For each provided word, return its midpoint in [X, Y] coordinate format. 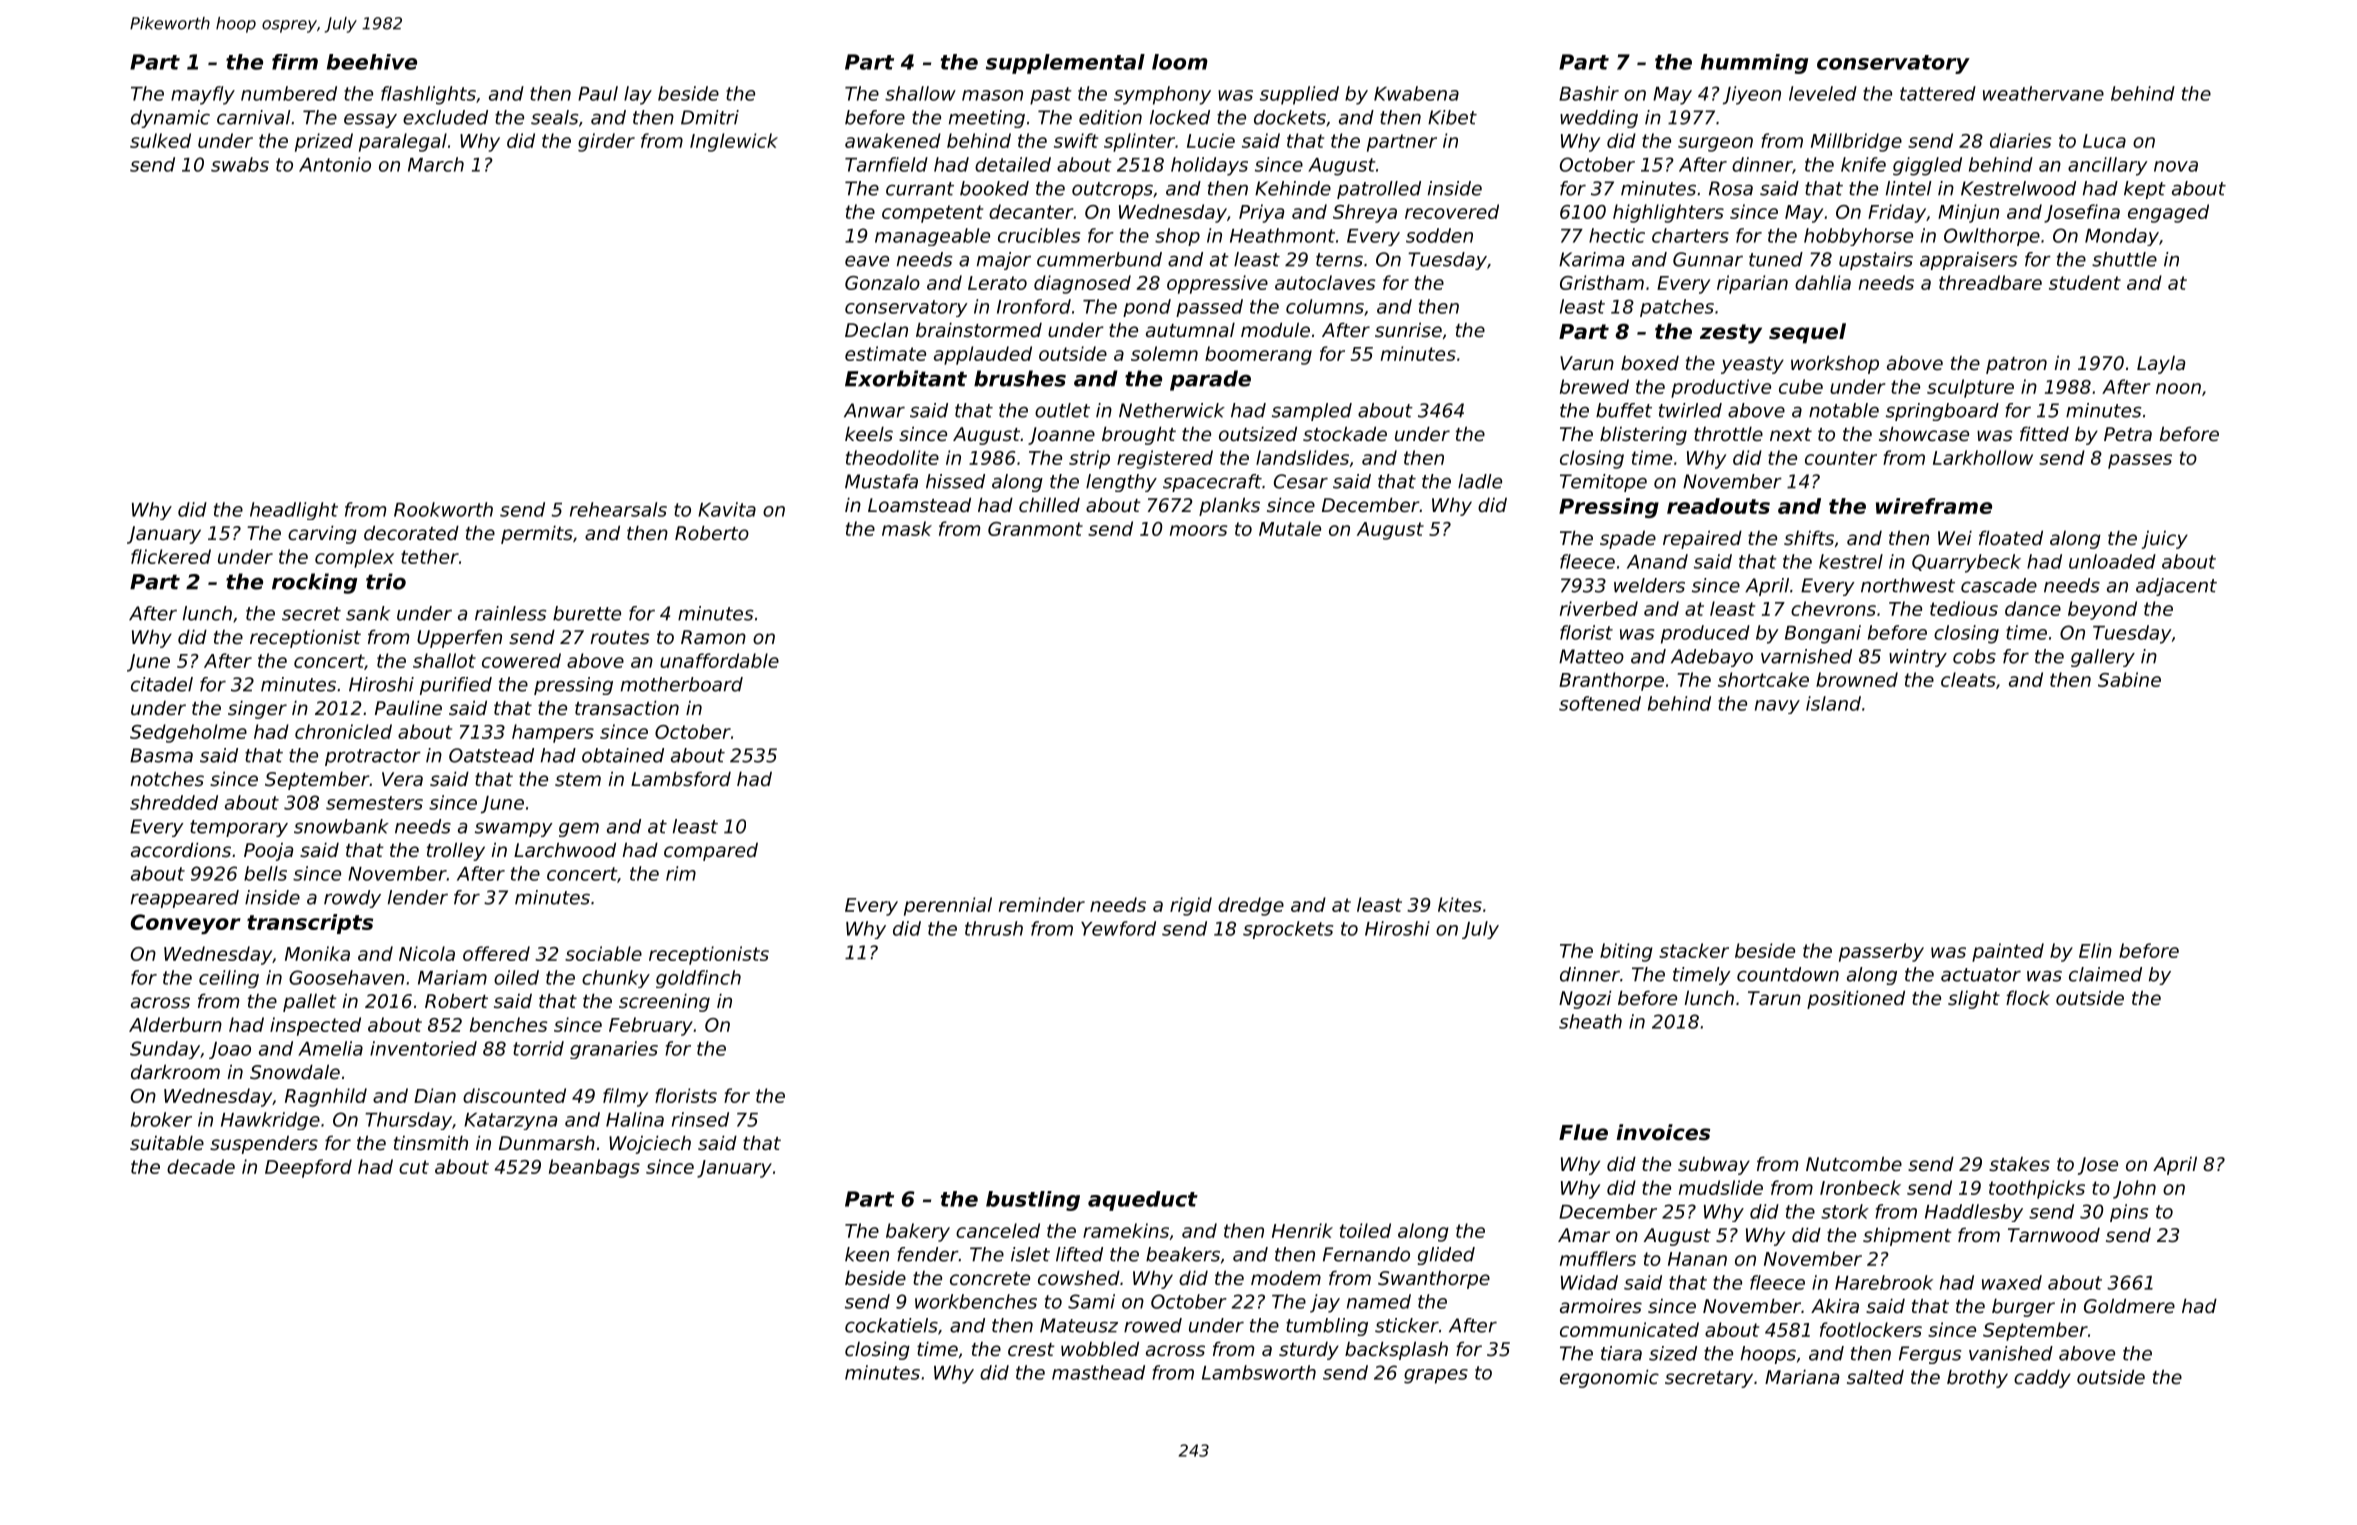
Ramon [713, 637]
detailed [1013, 164]
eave [867, 261]
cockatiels [891, 1325]
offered [496, 953]
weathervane [2043, 93]
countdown [1788, 974]
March [436, 164]
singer [257, 709]
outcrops [1112, 190]
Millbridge [1856, 142]
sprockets [1288, 930]
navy [1777, 707]
